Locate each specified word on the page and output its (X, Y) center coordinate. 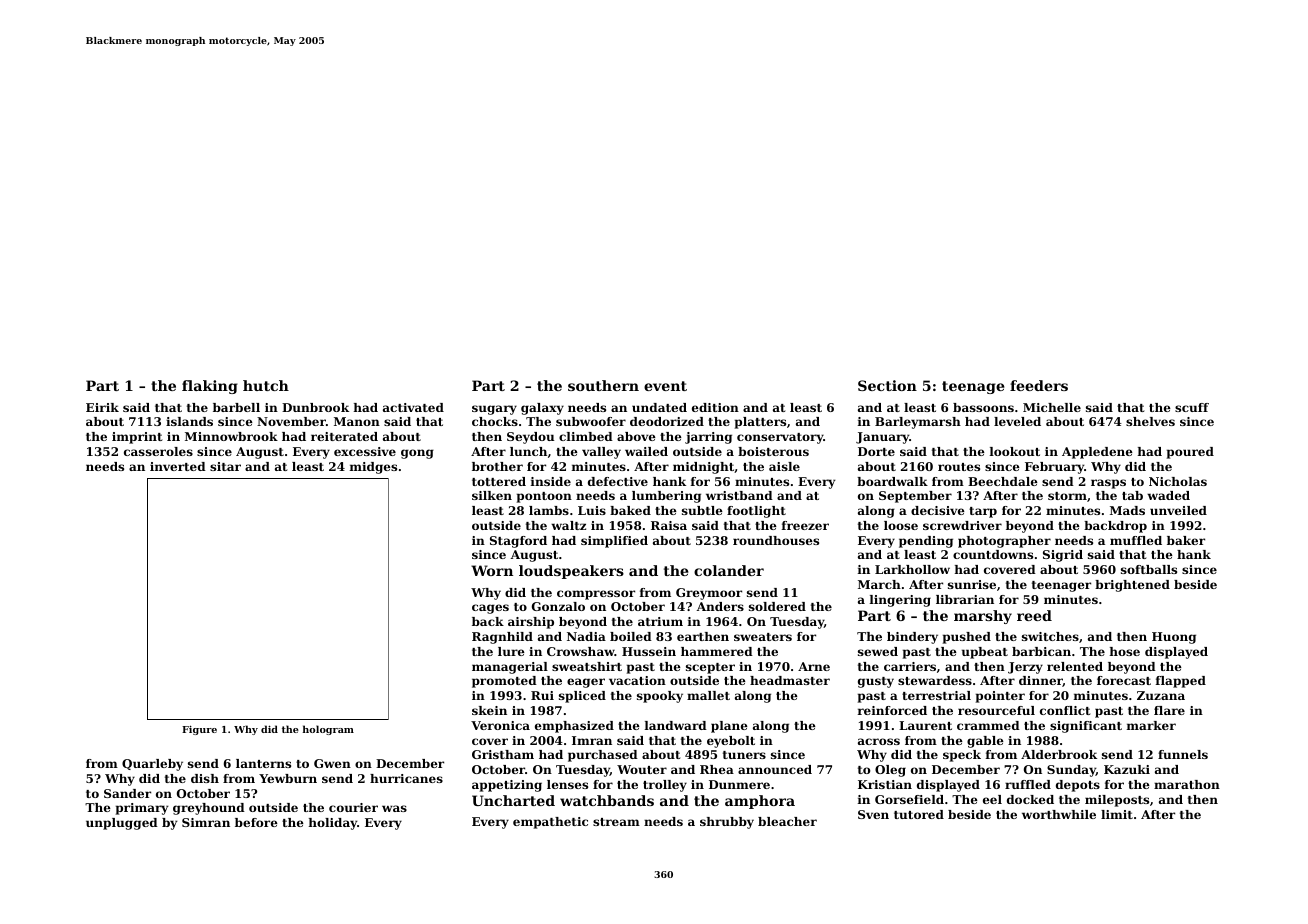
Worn (492, 570)
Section (887, 385)
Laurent (925, 725)
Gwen (332, 763)
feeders (1039, 385)
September (915, 497)
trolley (665, 786)
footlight (756, 512)
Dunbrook (315, 407)
